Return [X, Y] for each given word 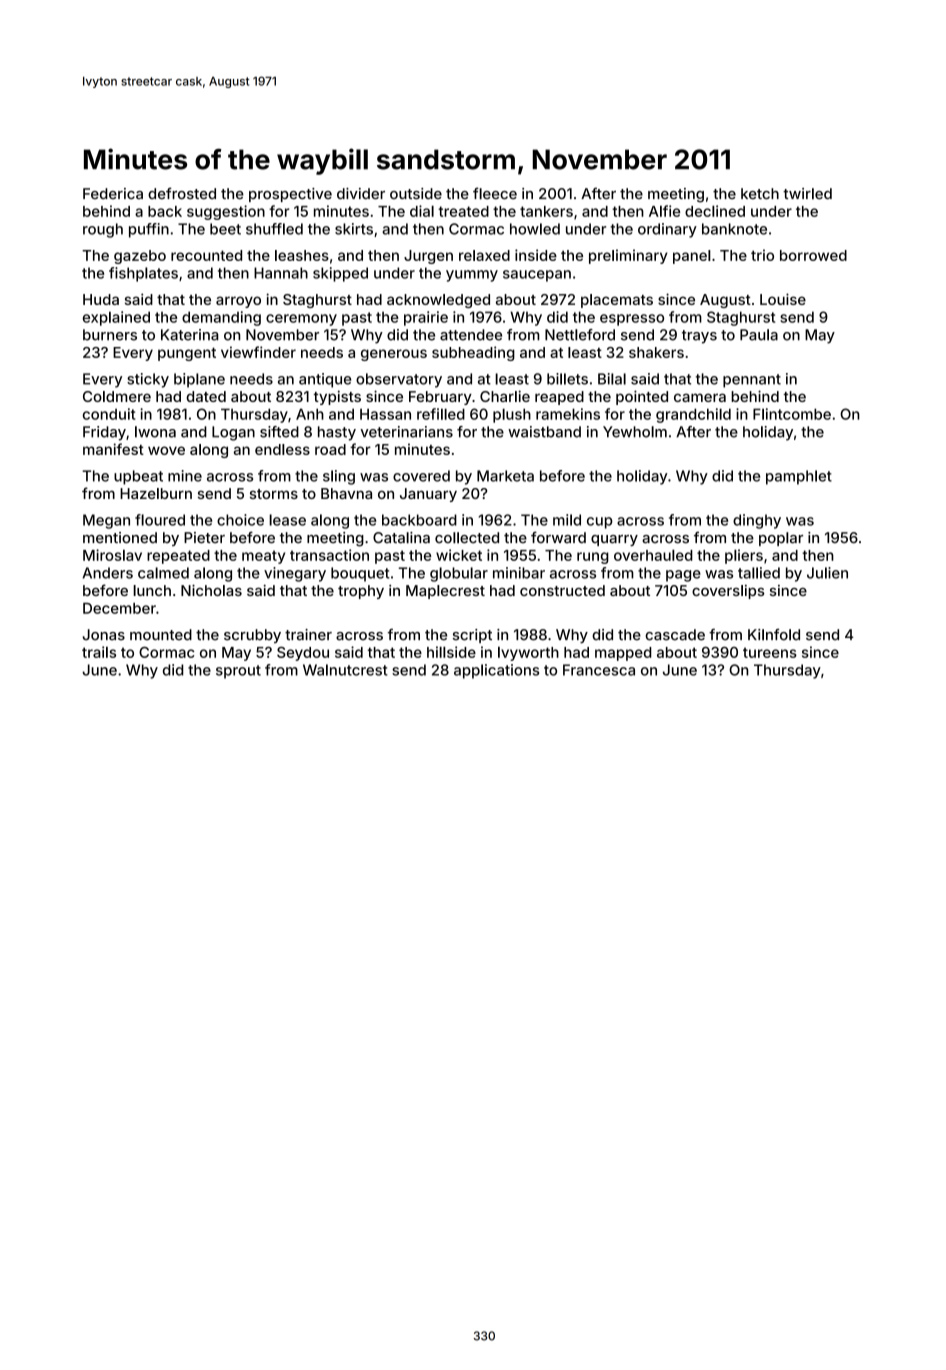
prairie [426, 318]
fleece [495, 193]
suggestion [226, 212]
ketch [760, 194]
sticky [148, 380]
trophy [361, 592]
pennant [752, 381]
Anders [107, 573]
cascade [675, 635]
